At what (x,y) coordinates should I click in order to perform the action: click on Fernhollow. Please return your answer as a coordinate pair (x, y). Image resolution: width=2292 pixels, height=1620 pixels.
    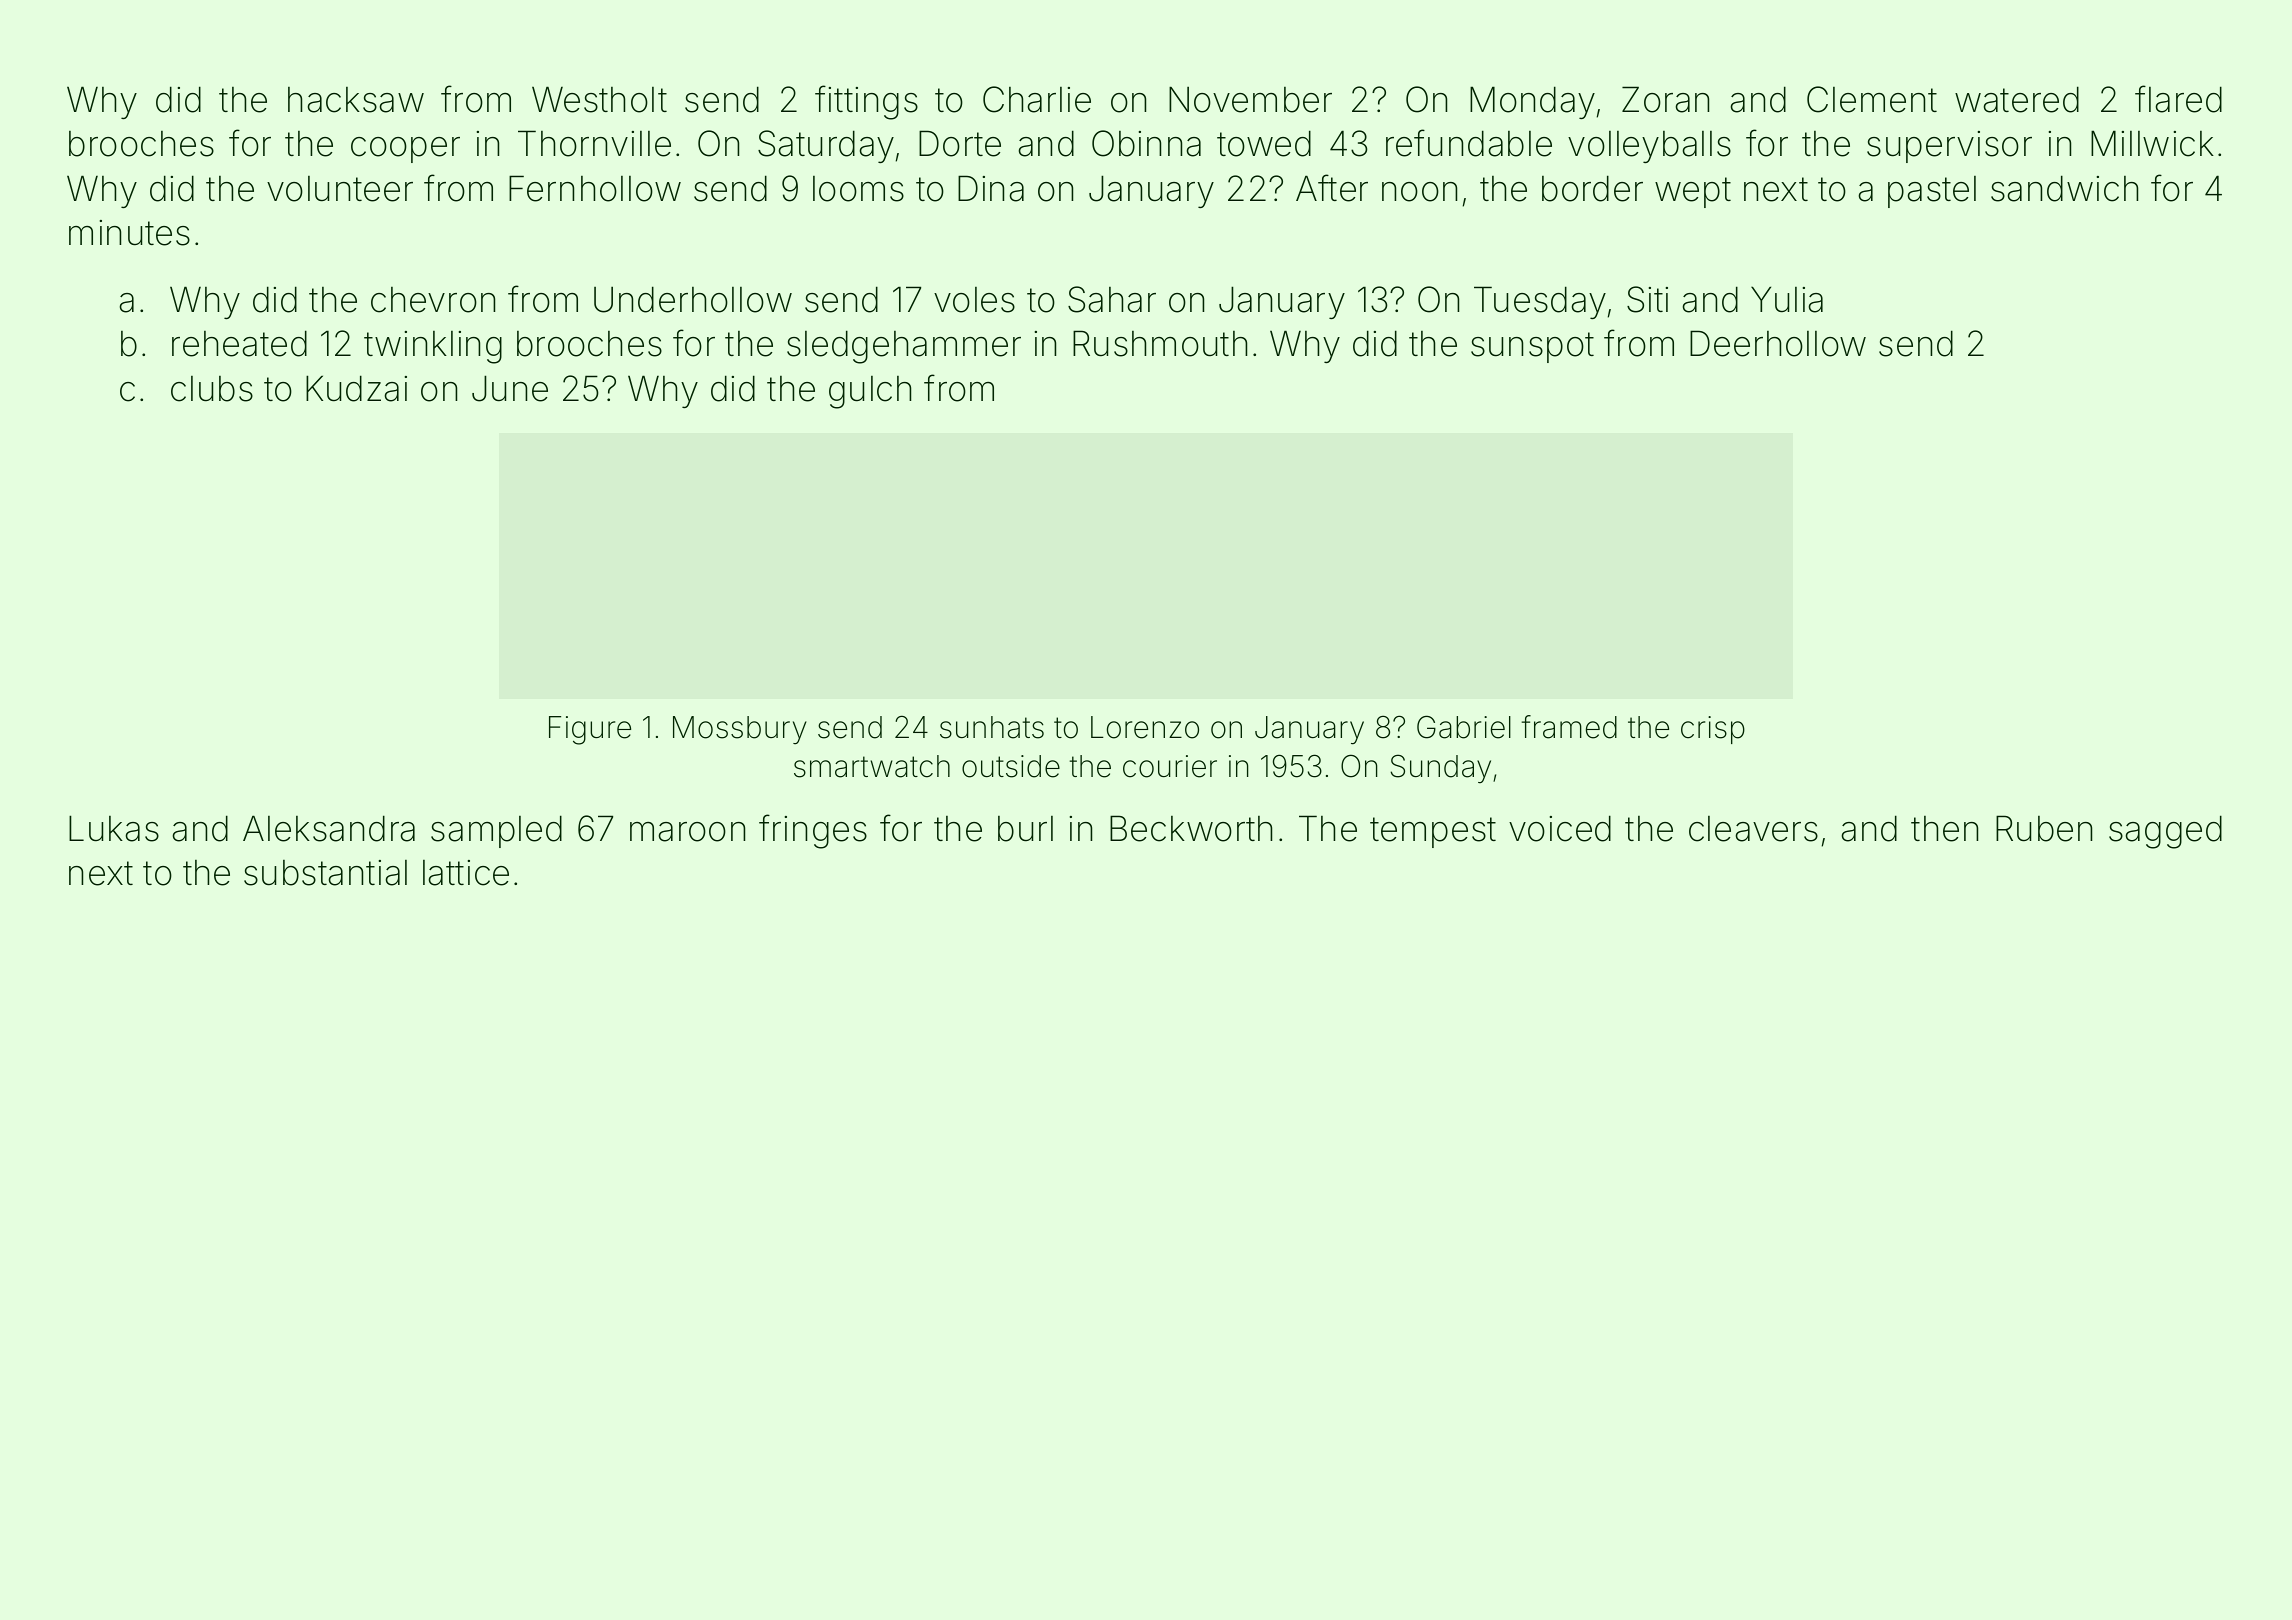
    Looking at the image, I should click on (595, 188).
